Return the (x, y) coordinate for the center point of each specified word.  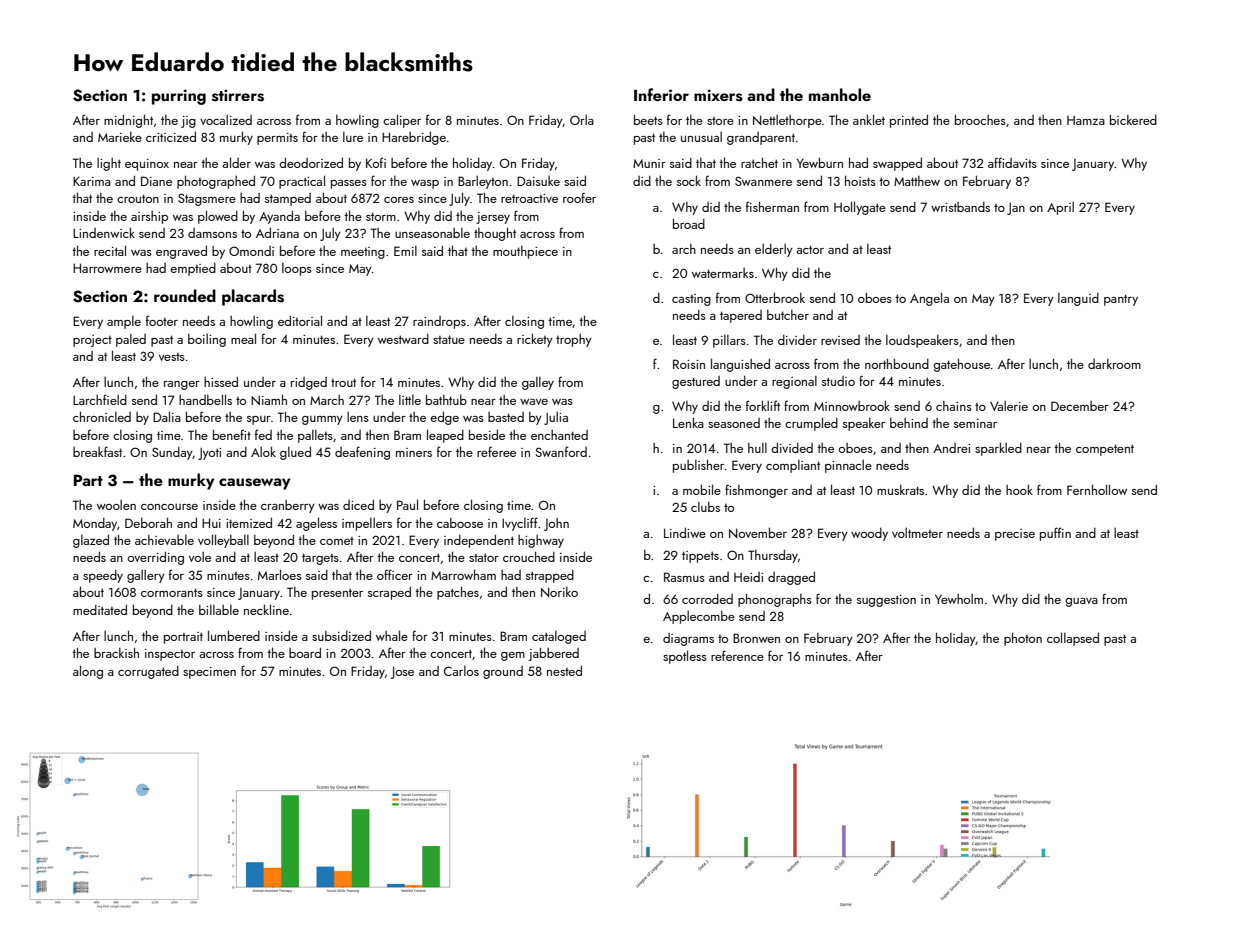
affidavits (1012, 162)
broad (689, 223)
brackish (116, 652)
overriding (155, 558)
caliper (402, 121)
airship (149, 217)
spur (259, 420)
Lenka (688, 422)
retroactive (529, 198)
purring (179, 97)
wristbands (960, 207)
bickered (1133, 119)
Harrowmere (107, 268)
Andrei (951, 448)
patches (458, 593)
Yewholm (959, 599)
